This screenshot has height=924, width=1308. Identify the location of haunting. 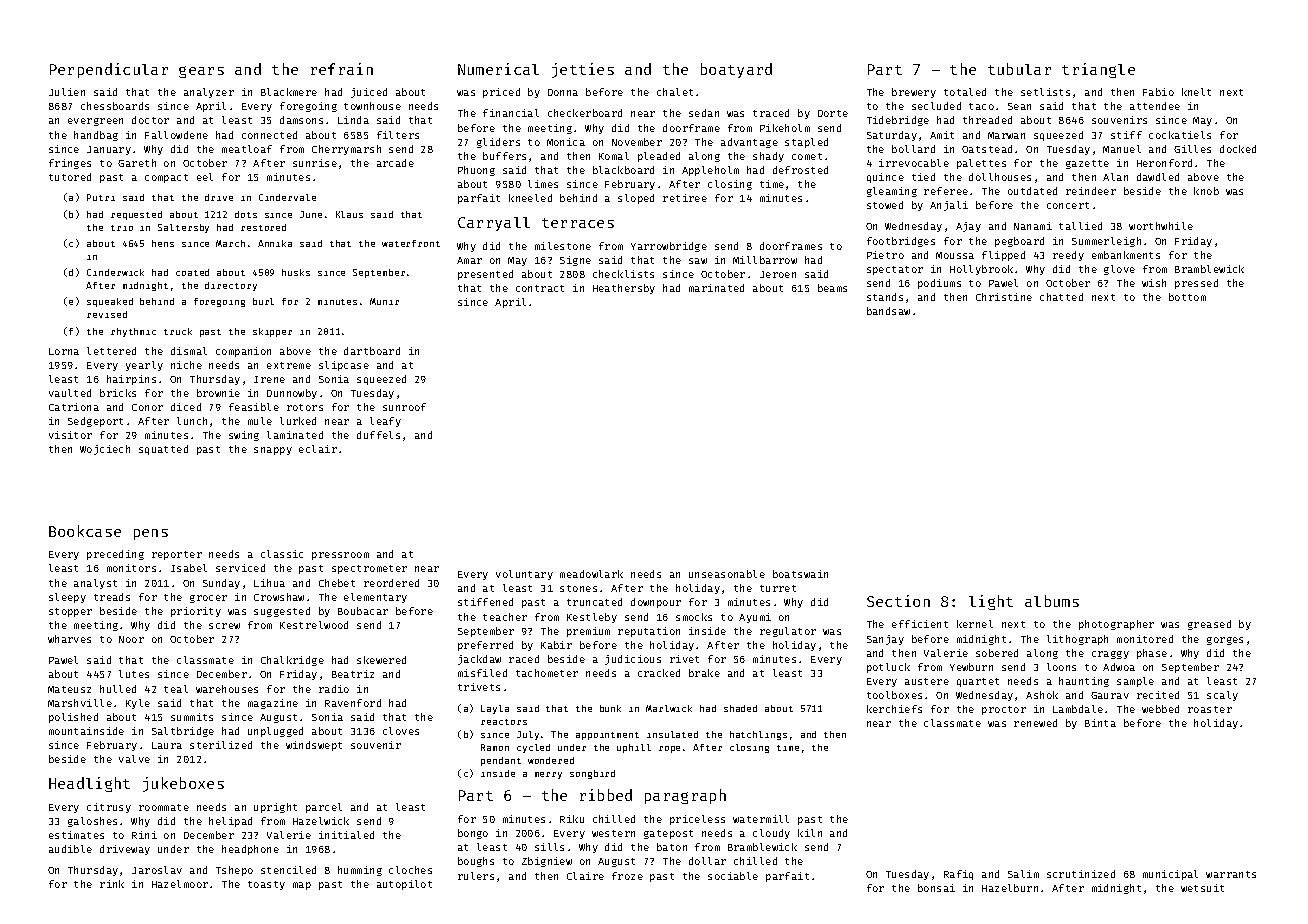
(1084, 682).
